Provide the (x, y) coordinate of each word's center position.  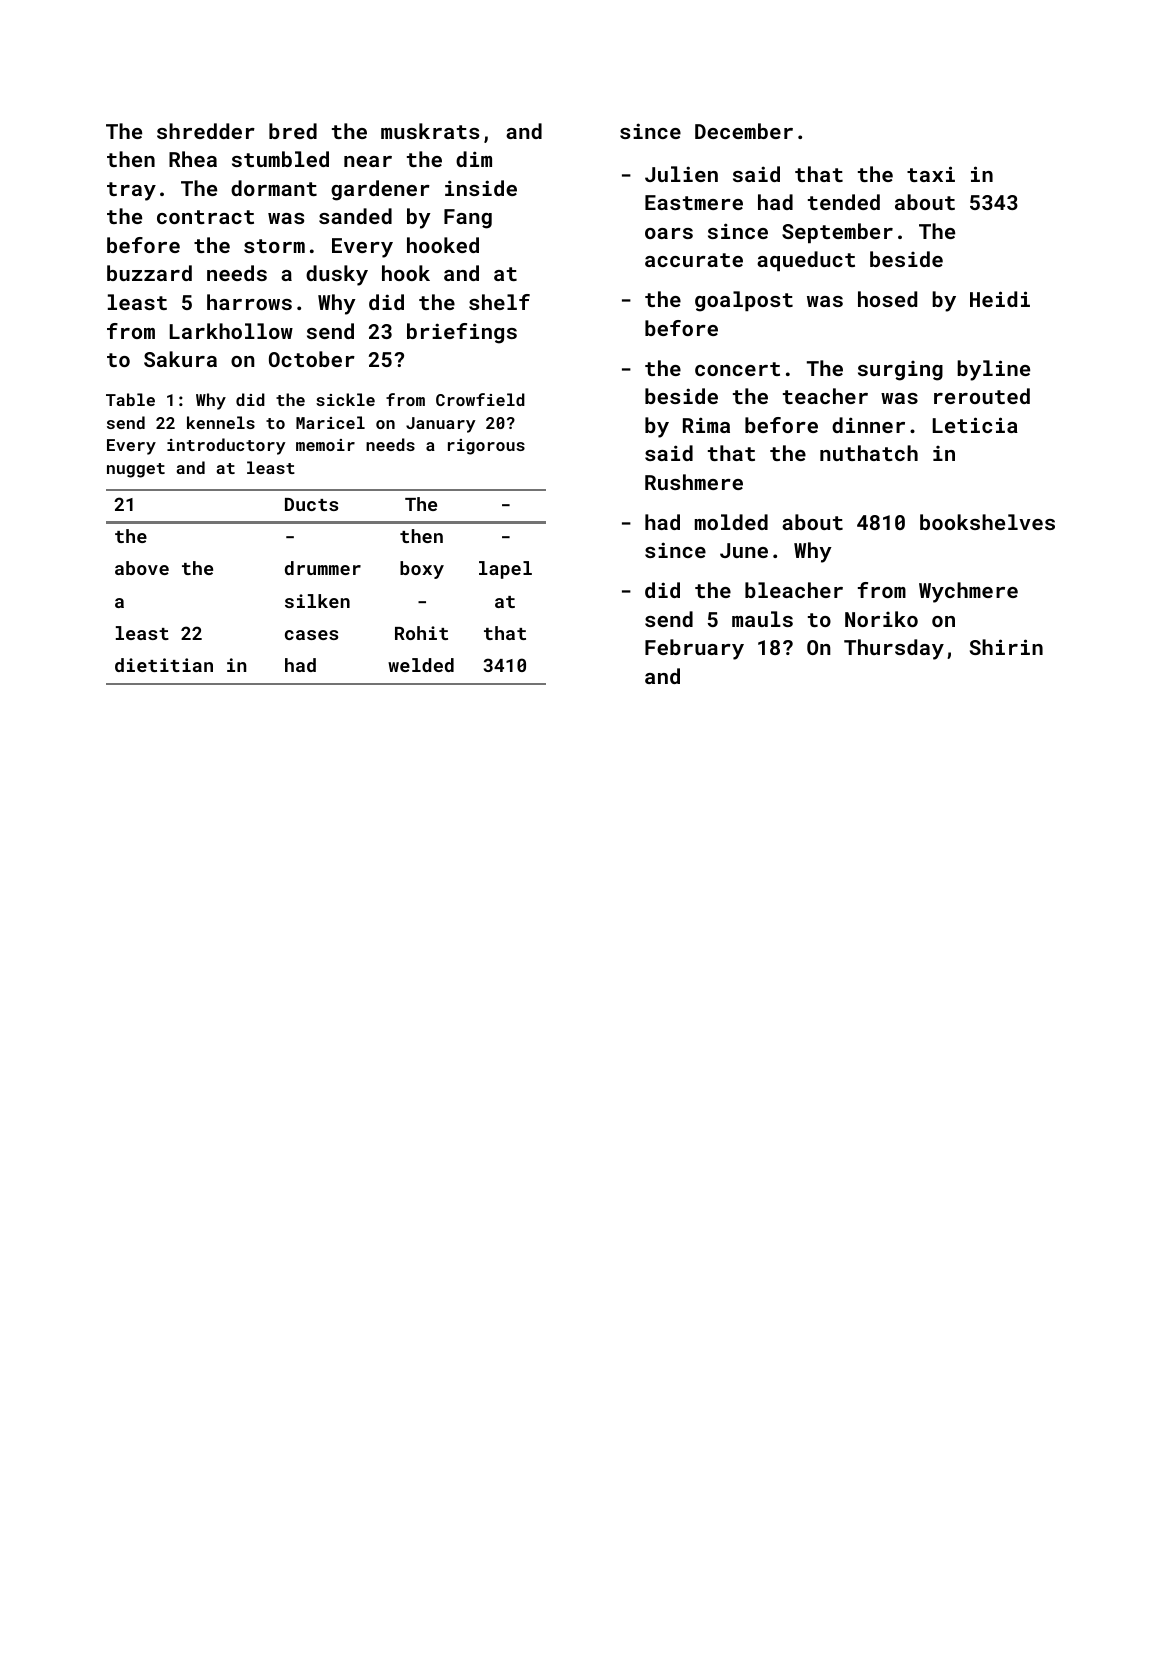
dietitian (164, 665)
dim (474, 159)
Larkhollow (231, 331)
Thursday (894, 649)
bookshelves (987, 522)
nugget (136, 470)
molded (731, 522)
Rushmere (694, 482)
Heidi (1000, 299)
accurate (694, 260)
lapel (505, 570)
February (694, 649)
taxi (931, 174)
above (142, 568)
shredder (206, 131)
